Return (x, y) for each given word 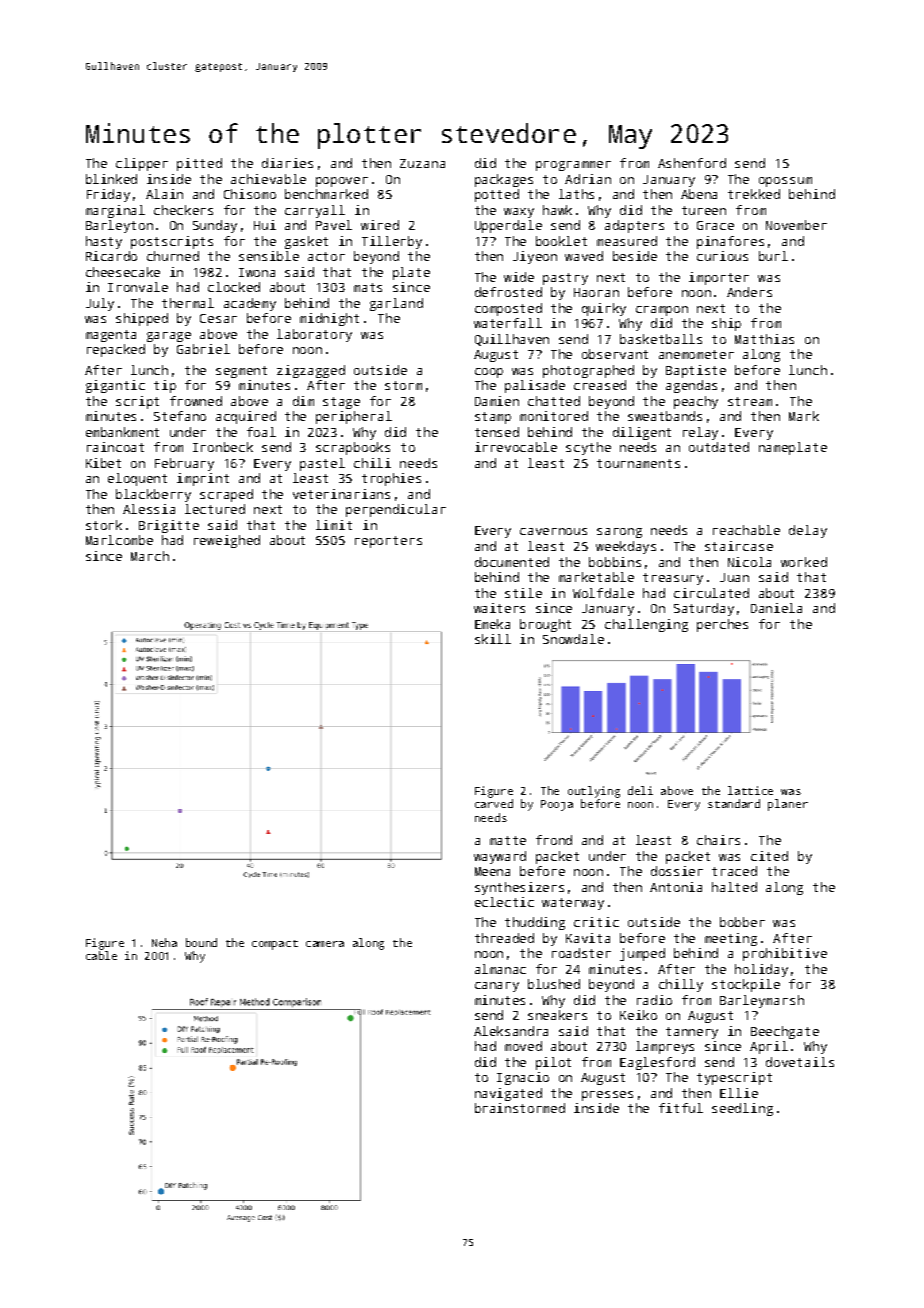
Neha (164, 942)
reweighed (227, 541)
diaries (287, 163)
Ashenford (692, 163)
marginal (115, 211)
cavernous (553, 531)
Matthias (764, 339)
